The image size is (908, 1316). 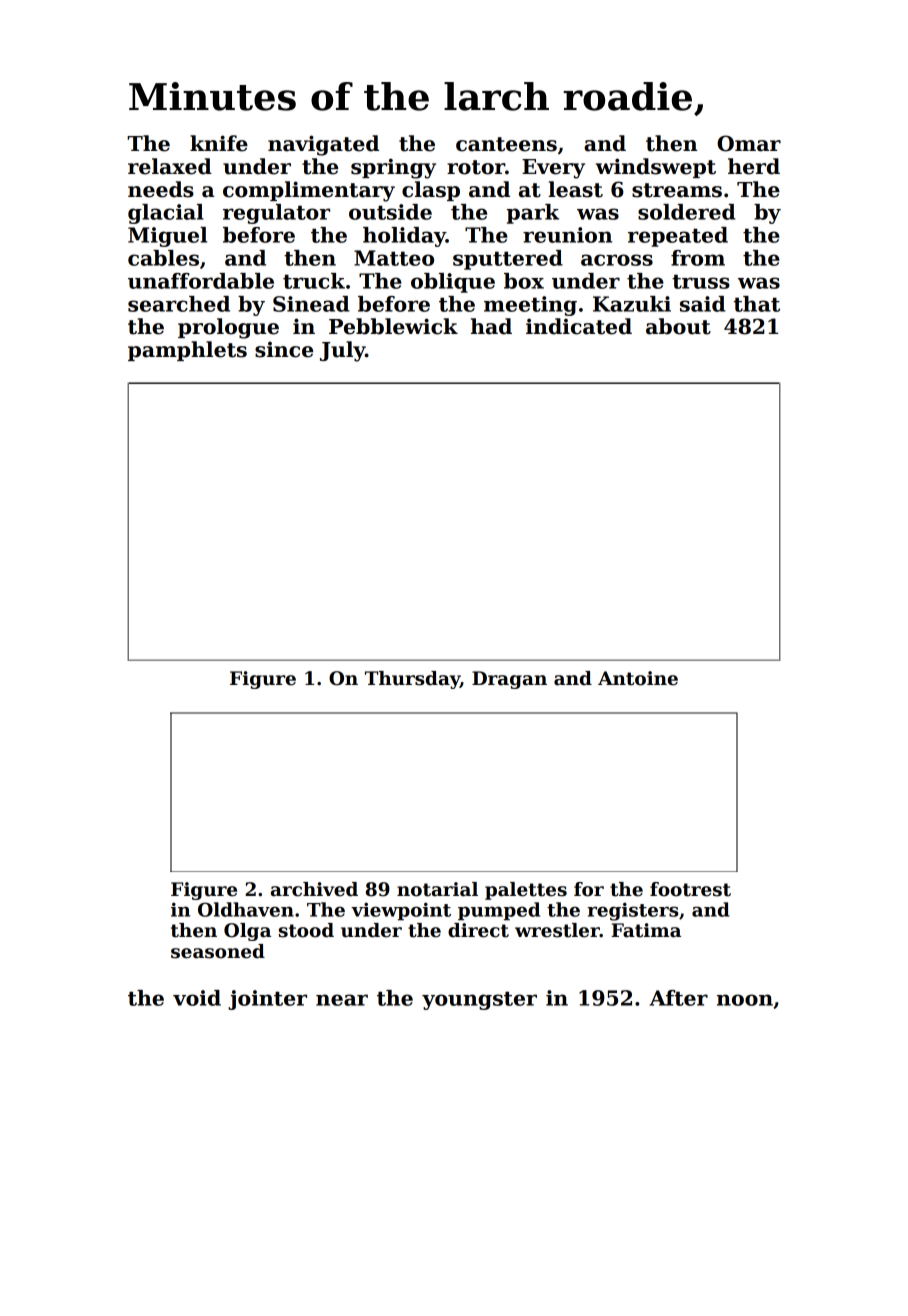 I want to click on indicated, so click(x=579, y=326).
